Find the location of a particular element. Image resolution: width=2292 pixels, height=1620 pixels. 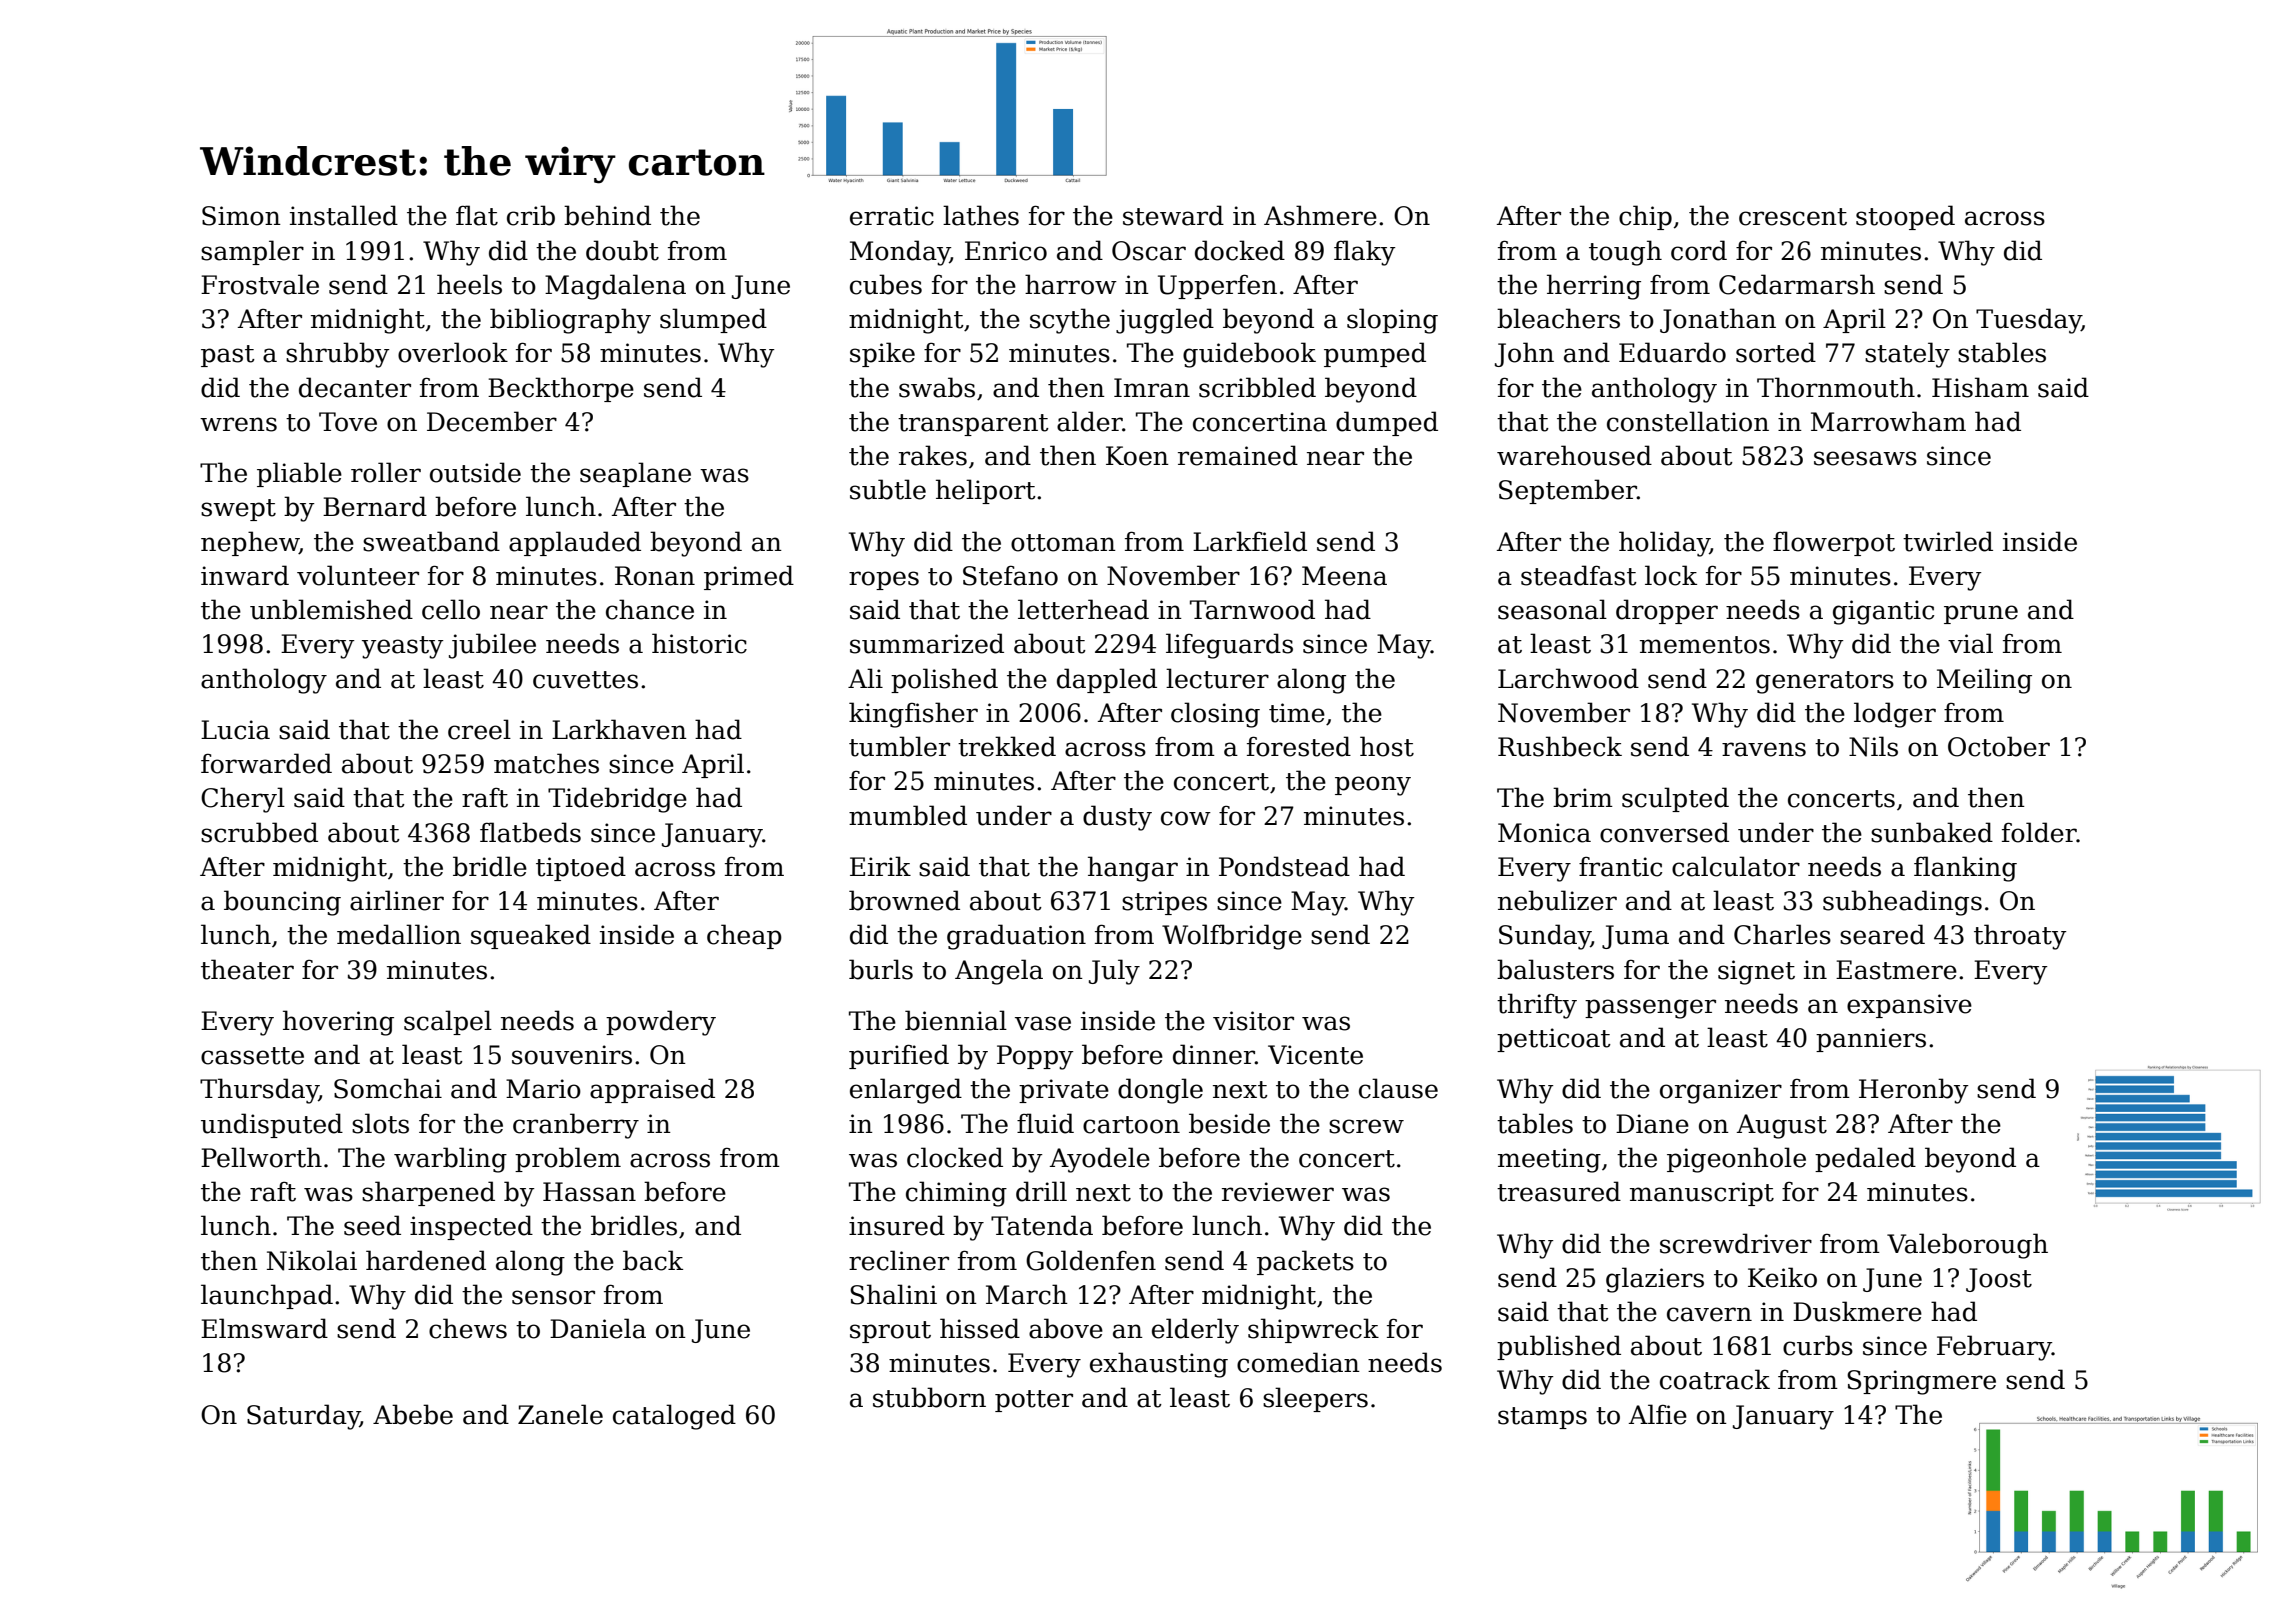

expansive is located at coordinates (1909, 1006).
